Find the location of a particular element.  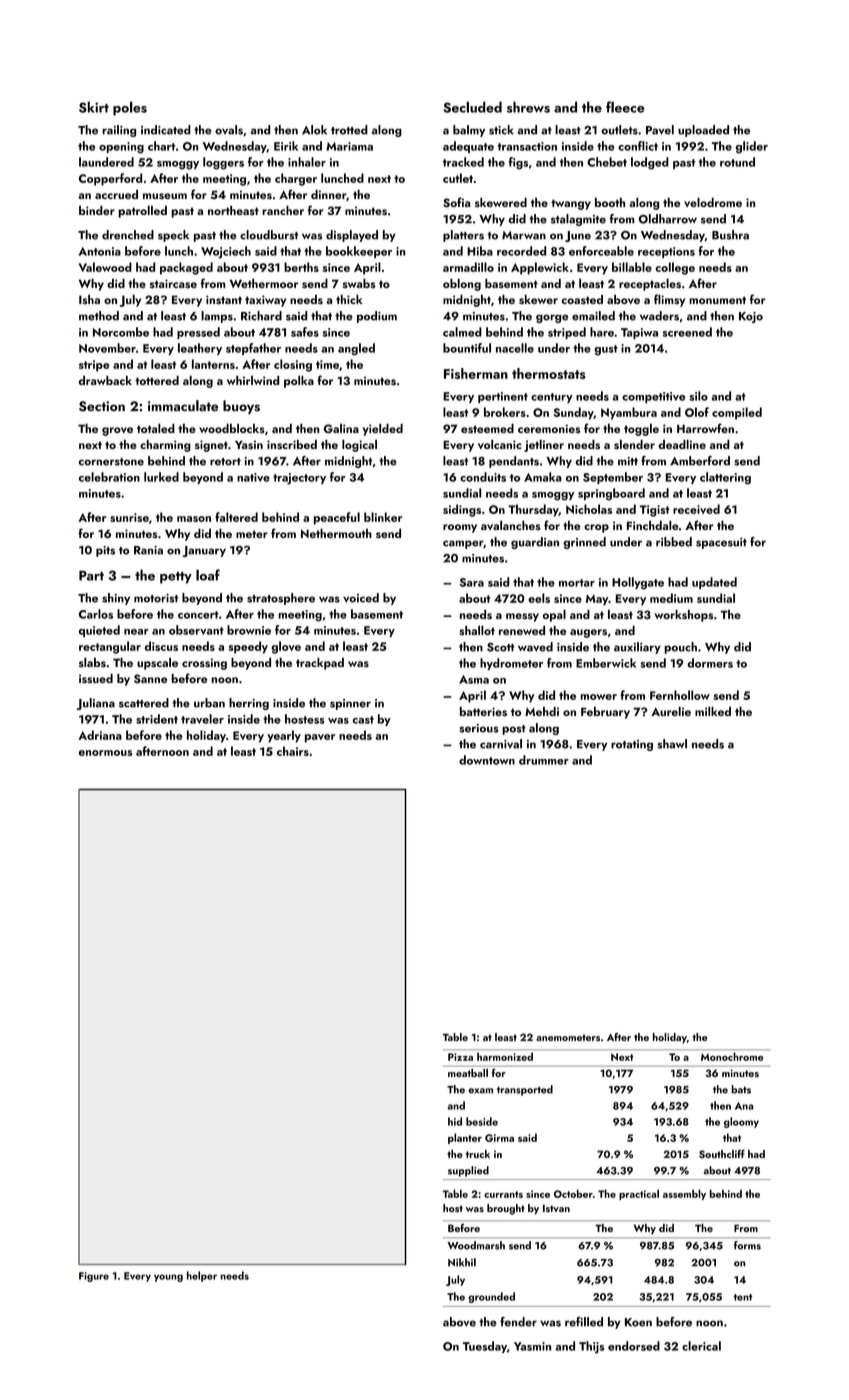

chart is located at coordinates (161, 146).
